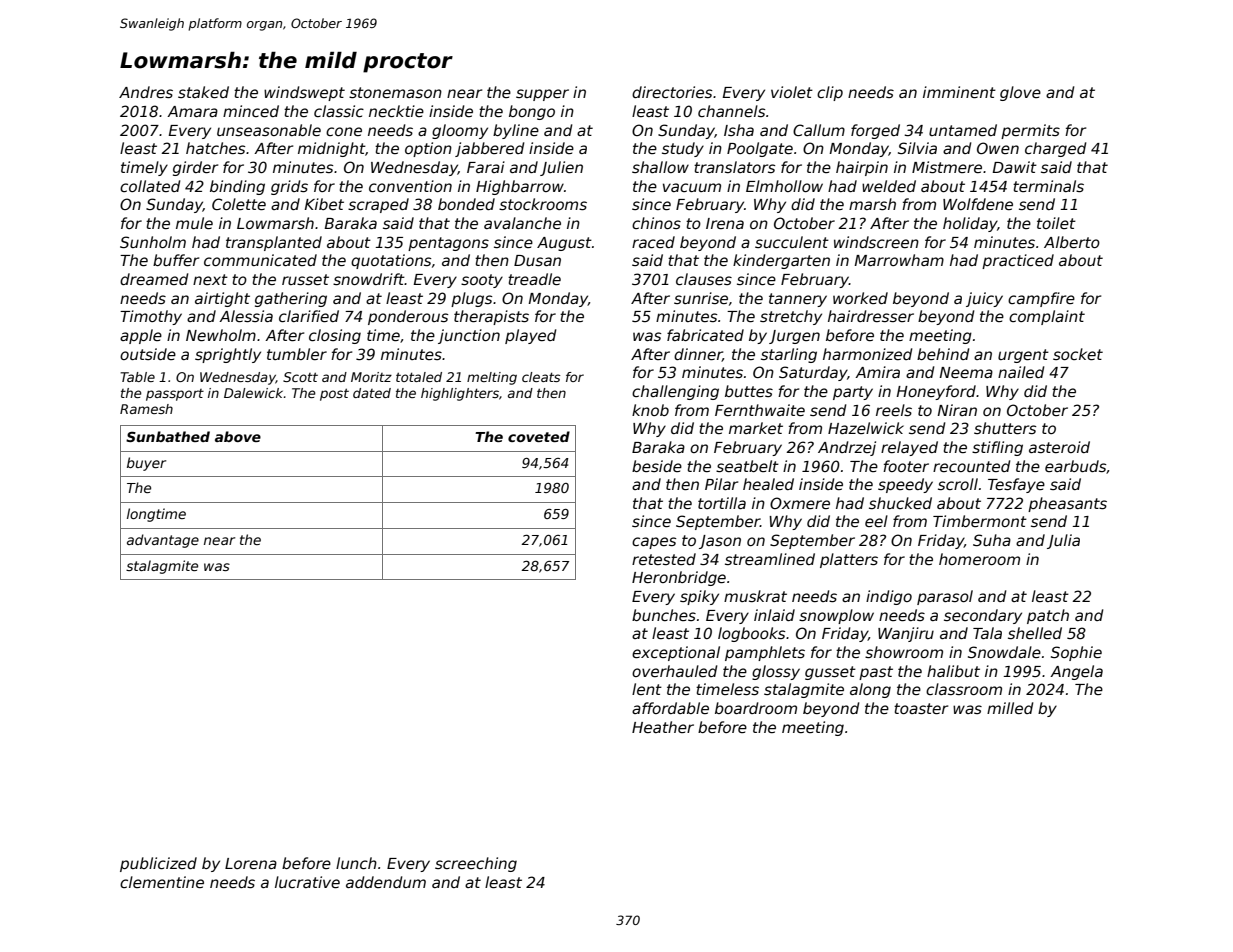 The width and height of the screenshot is (1233, 952). I want to click on raced, so click(653, 242).
